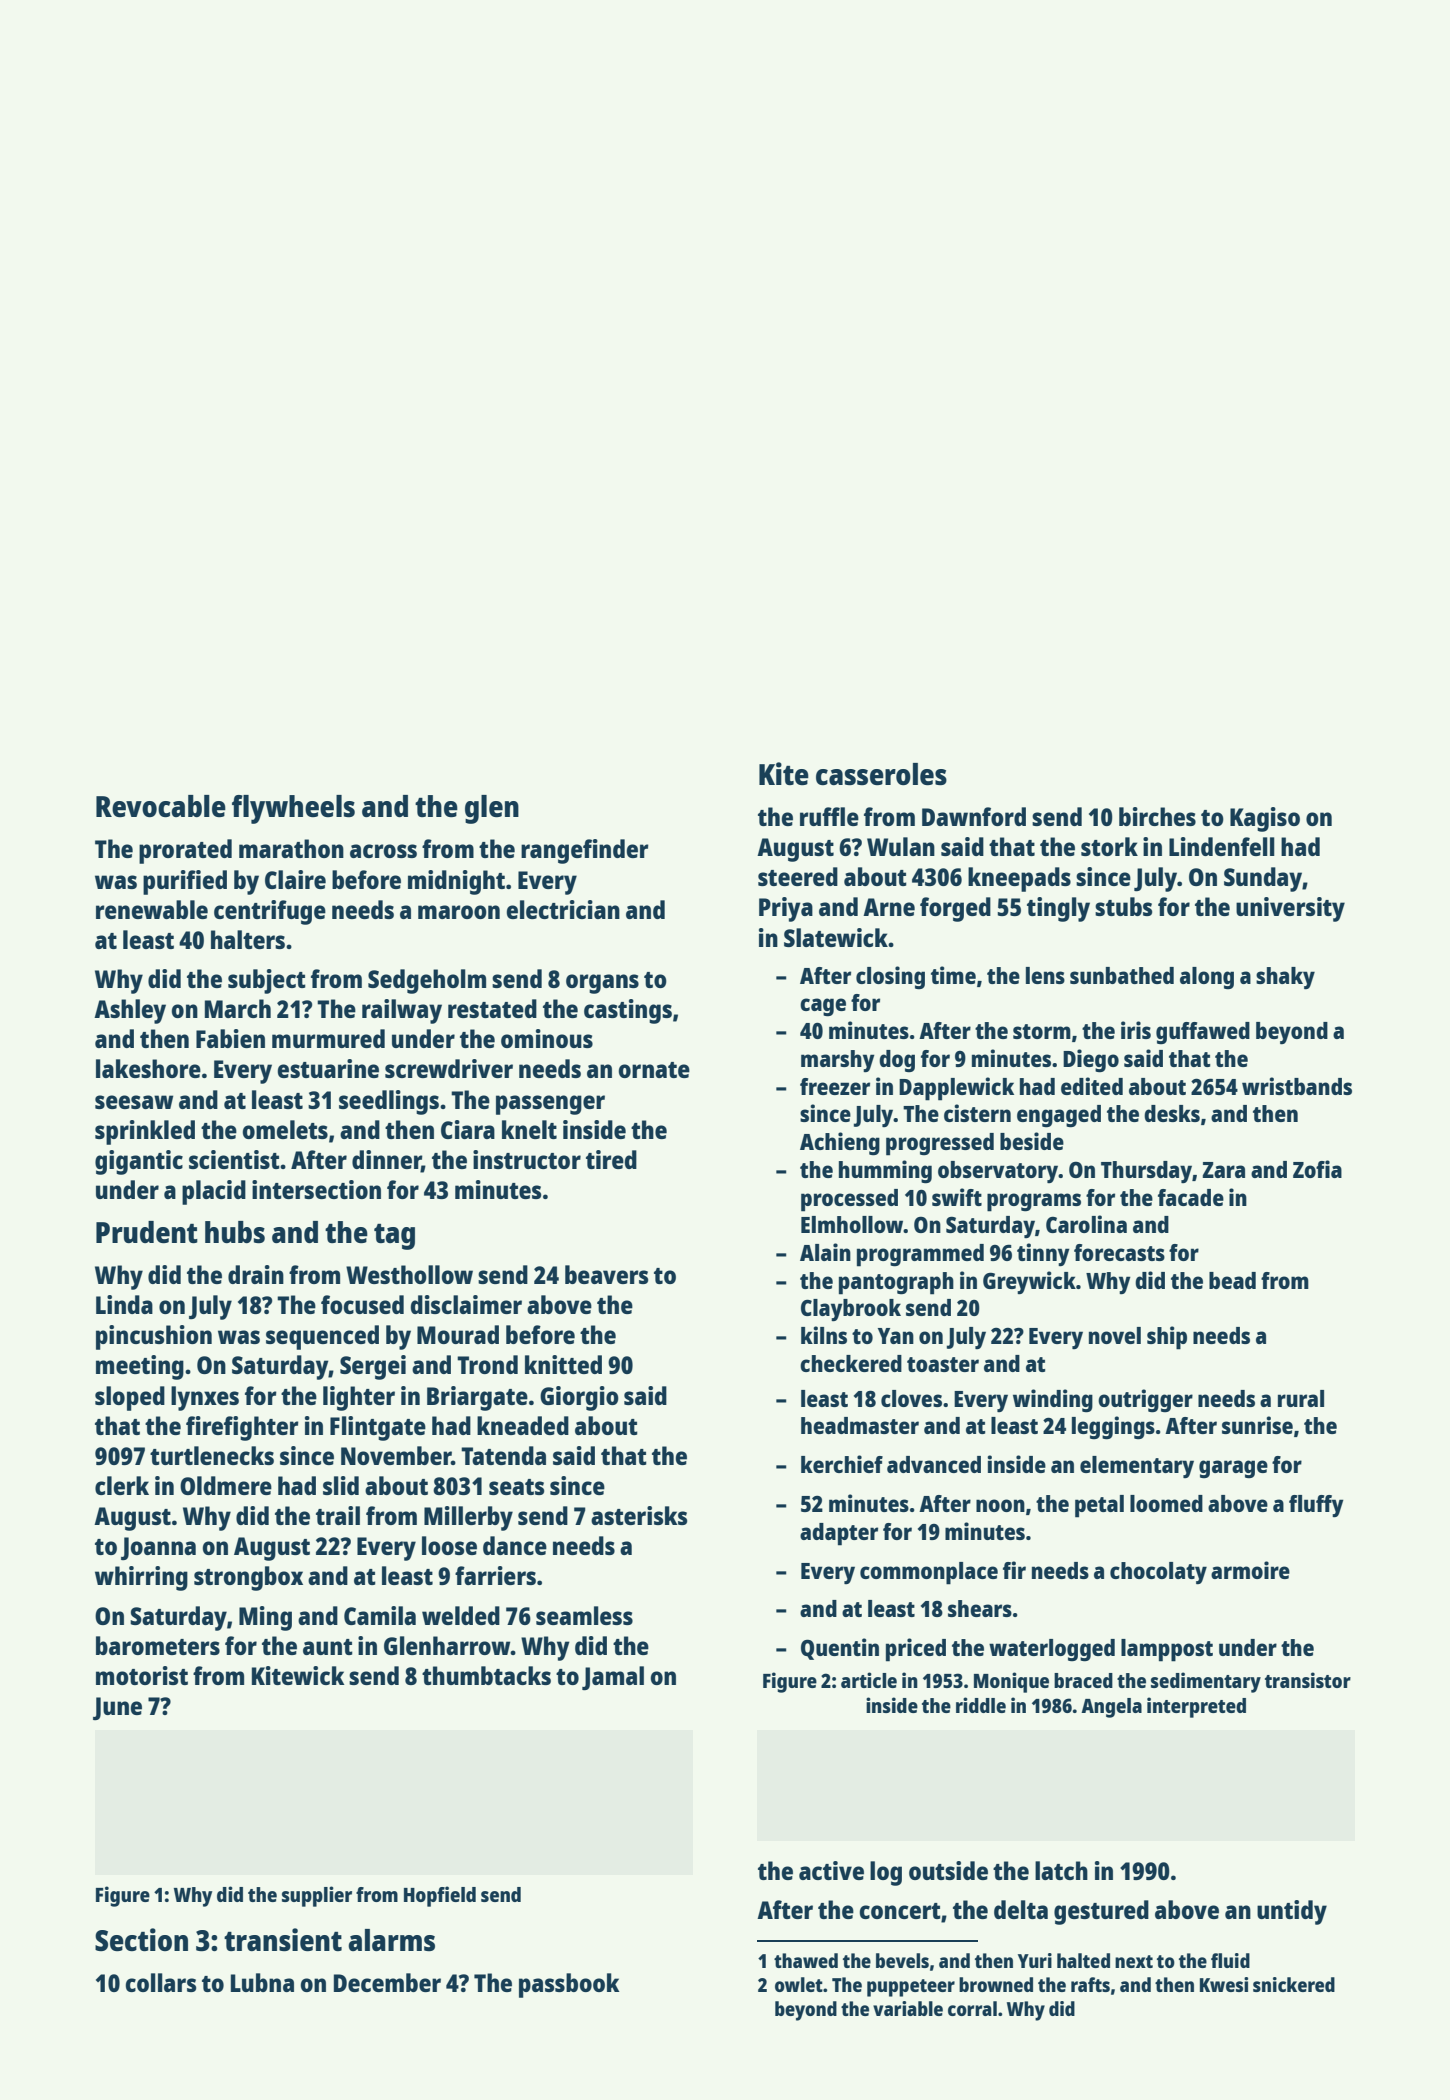  What do you see at coordinates (849, 1200) in the document?
I see `processed` at bounding box center [849, 1200].
